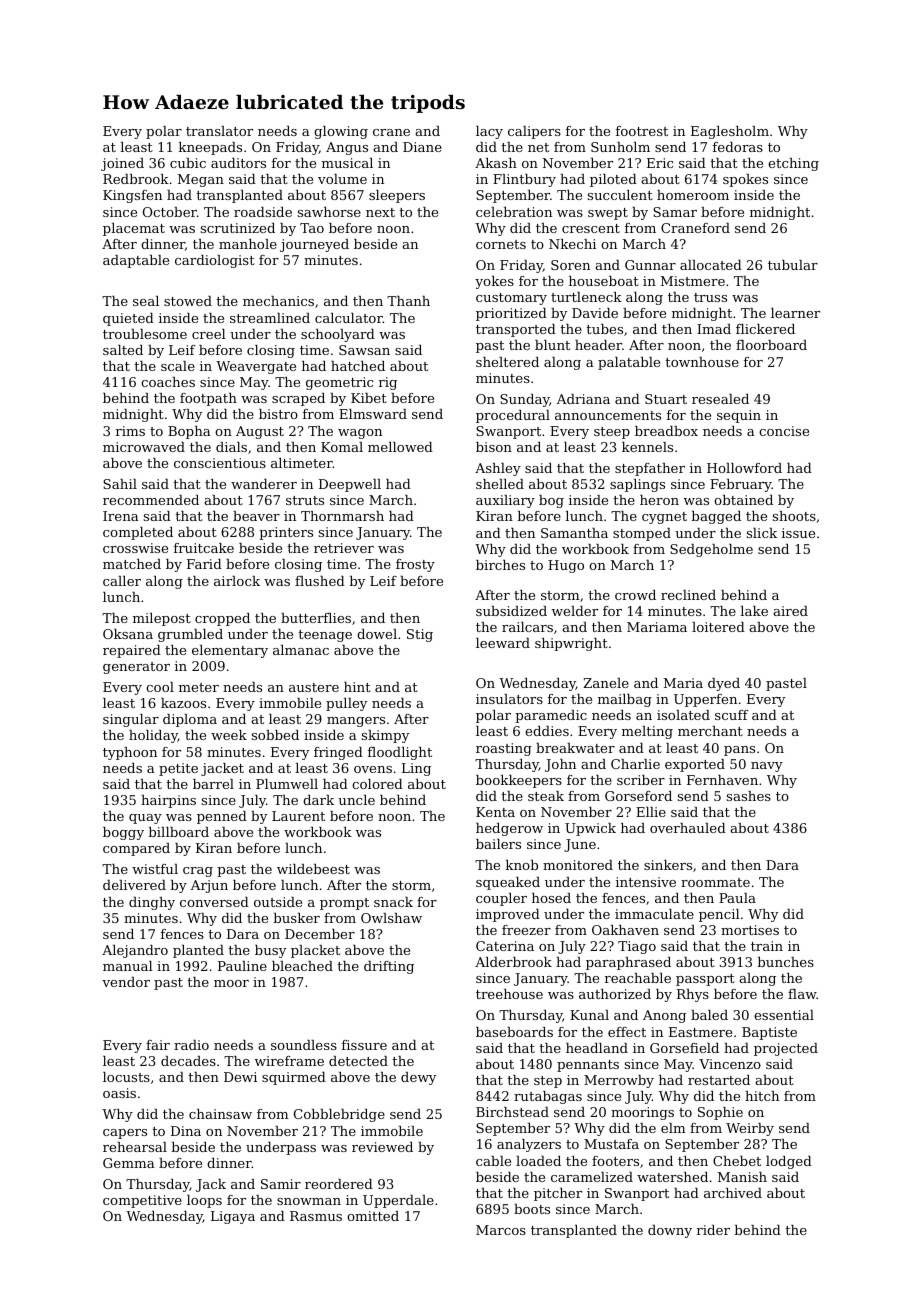 Image resolution: width=924 pixels, height=1314 pixels. I want to click on etching, so click(793, 164).
